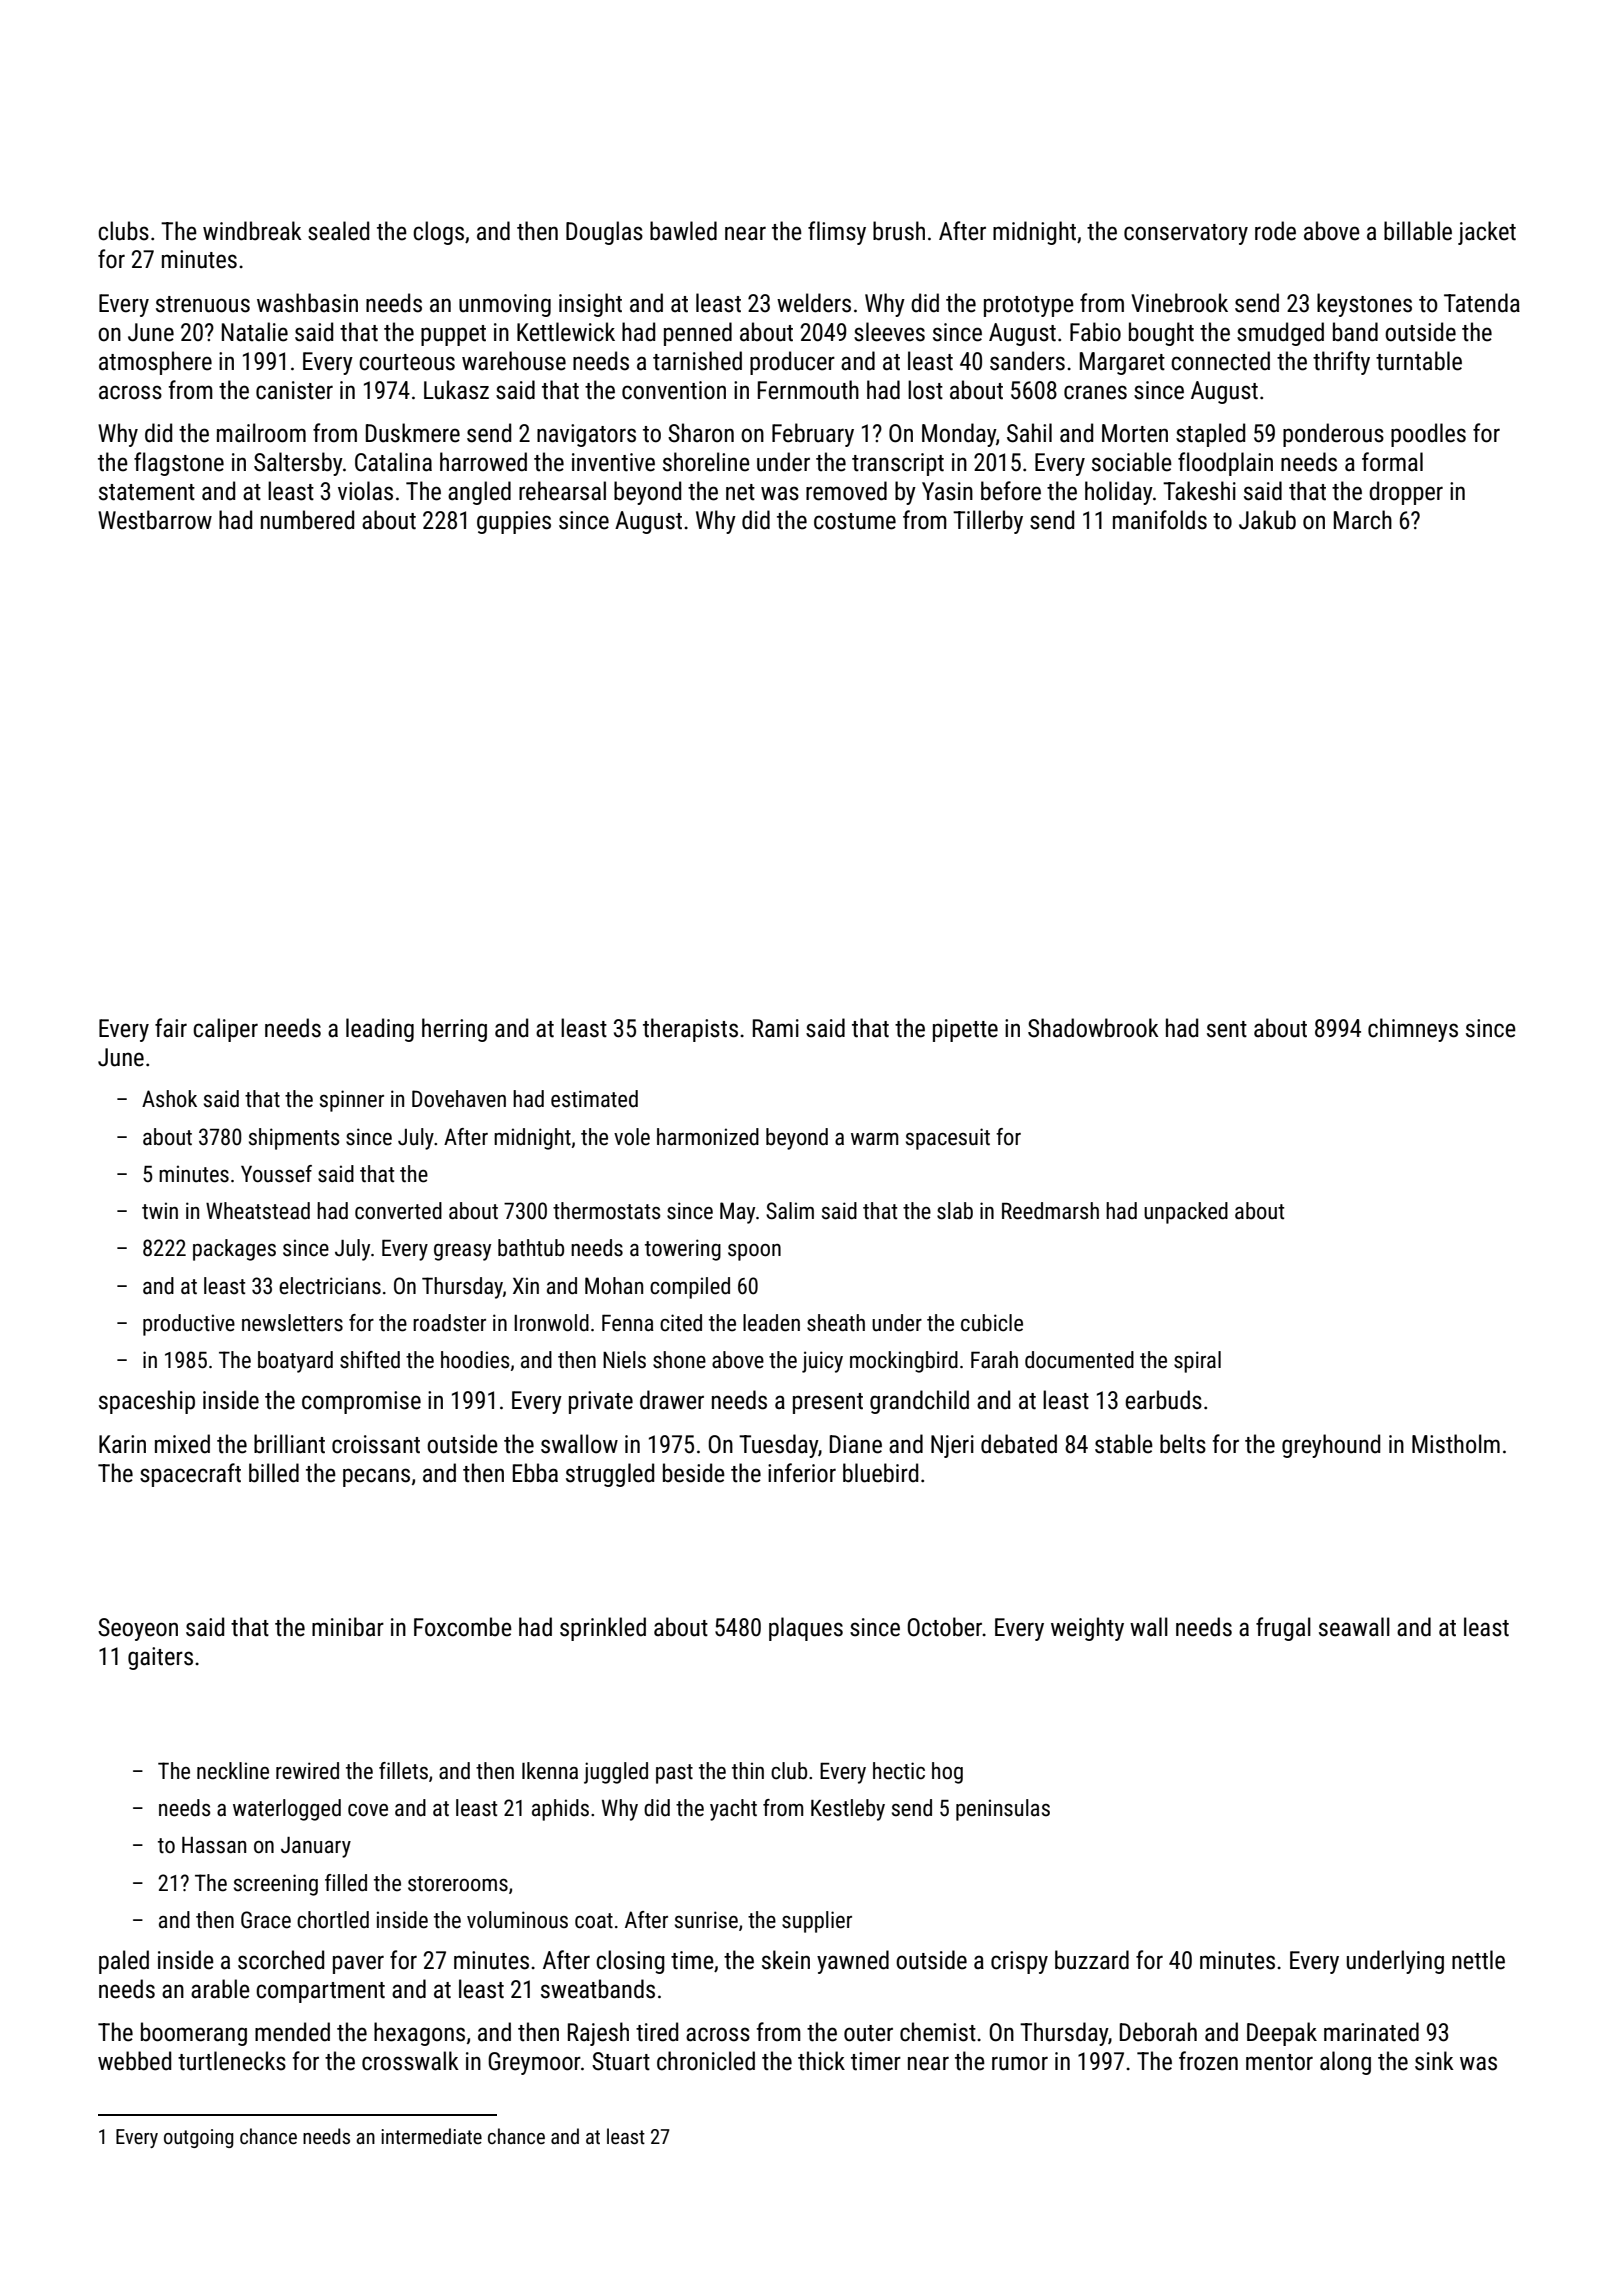  Describe the element at coordinates (855, 521) in the screenshot. I see `costume` at that location.
